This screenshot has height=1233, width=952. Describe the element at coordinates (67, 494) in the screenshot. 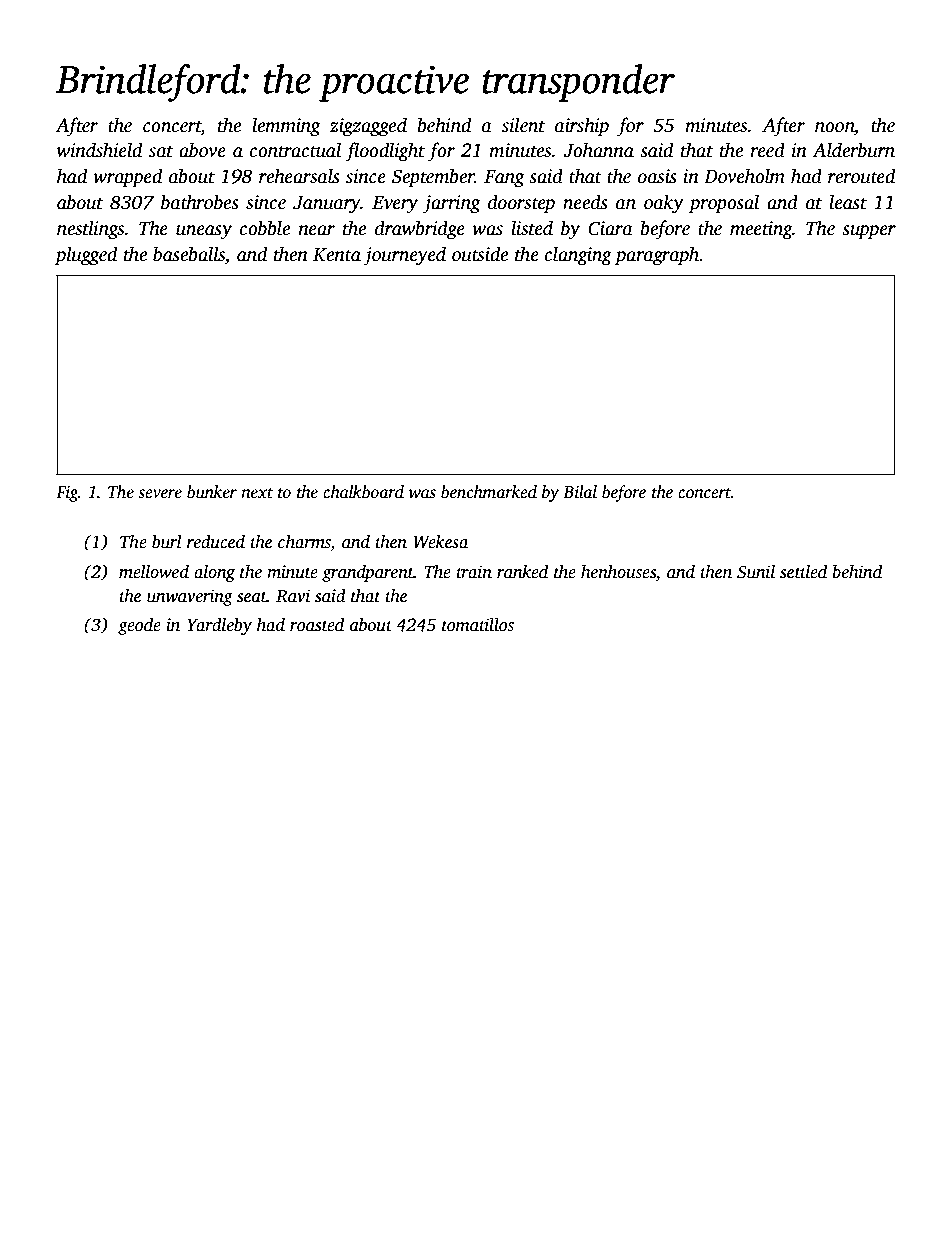

I see `Fig` at that location.
